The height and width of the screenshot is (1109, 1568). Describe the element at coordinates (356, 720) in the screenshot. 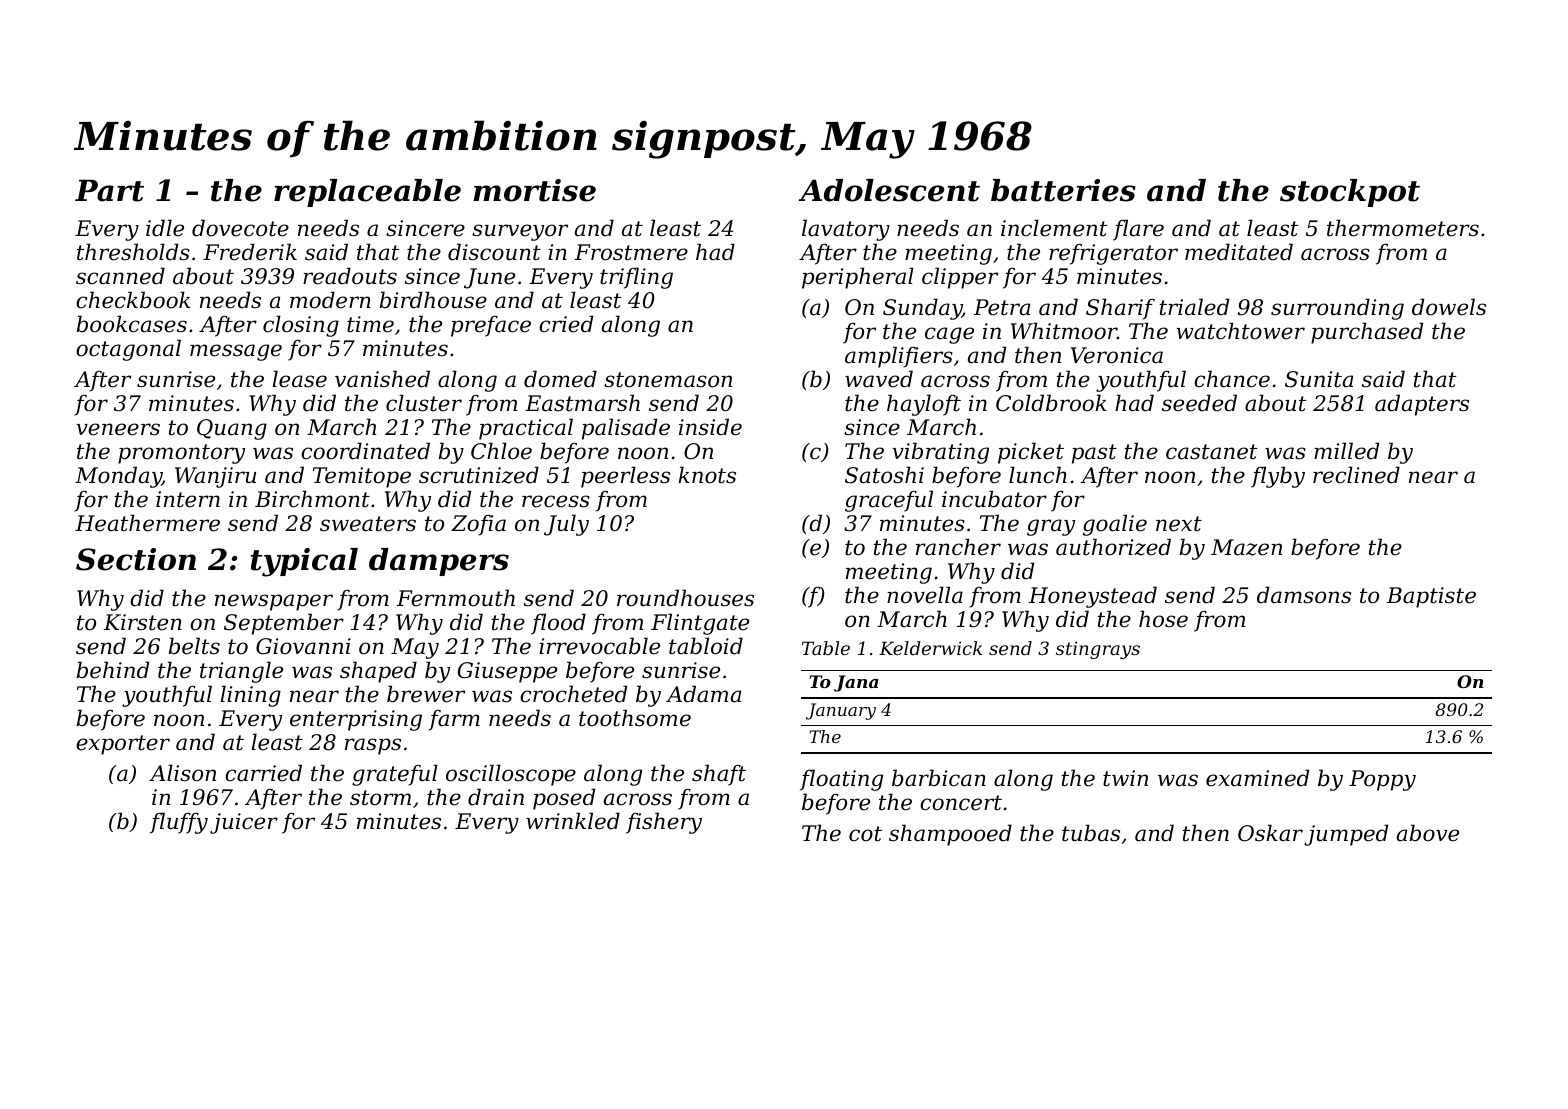

I see `enterprising` at that location.
